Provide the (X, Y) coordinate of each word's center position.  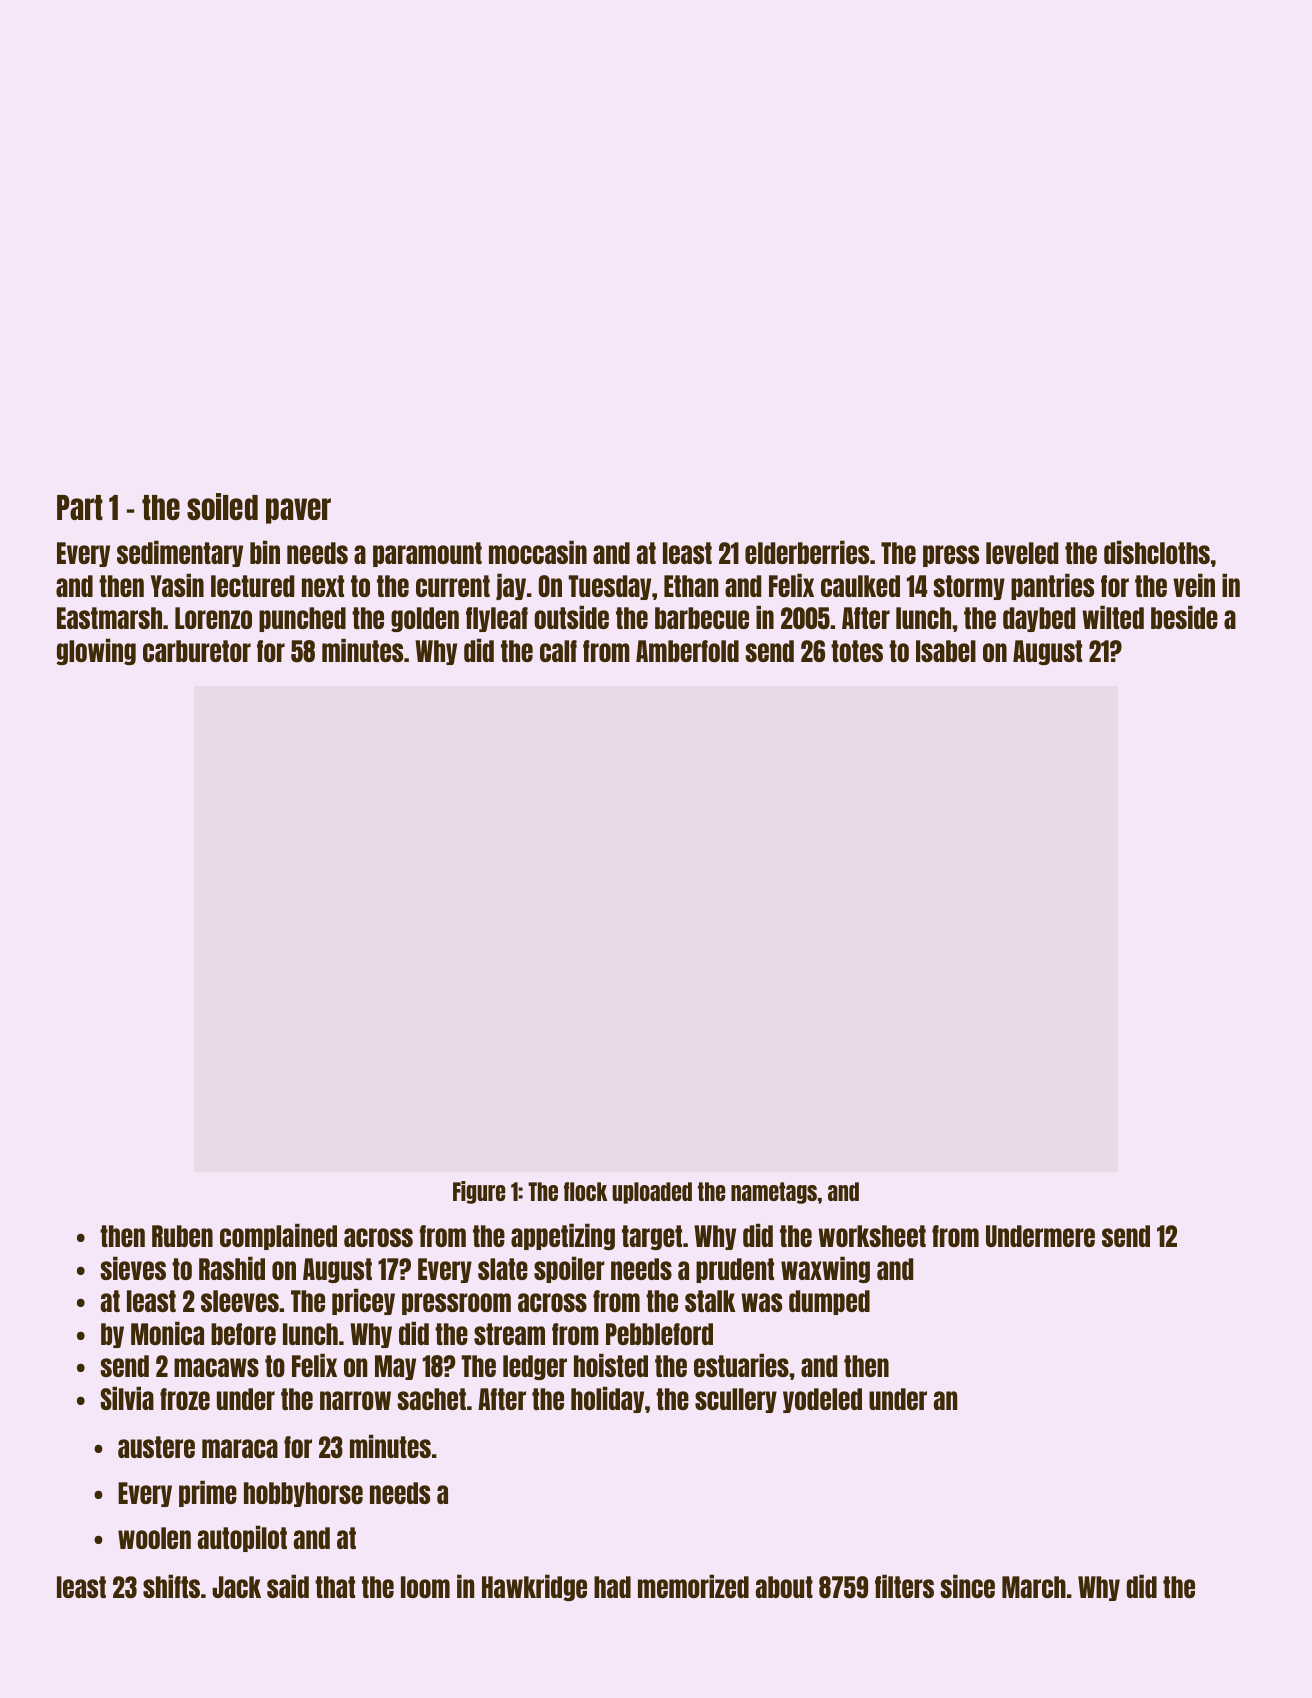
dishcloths (1157, 552)
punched (302, 619)
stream (509, 1334)
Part (80, 507)
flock (585, 1191)
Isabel (946, 651)
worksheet (872, 1236)
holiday (607, 1399)
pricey (363, 1301)
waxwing (825, 1269)
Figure (479, 1192)
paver (298, 511)
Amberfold (687, 651)
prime (208, 1493)
